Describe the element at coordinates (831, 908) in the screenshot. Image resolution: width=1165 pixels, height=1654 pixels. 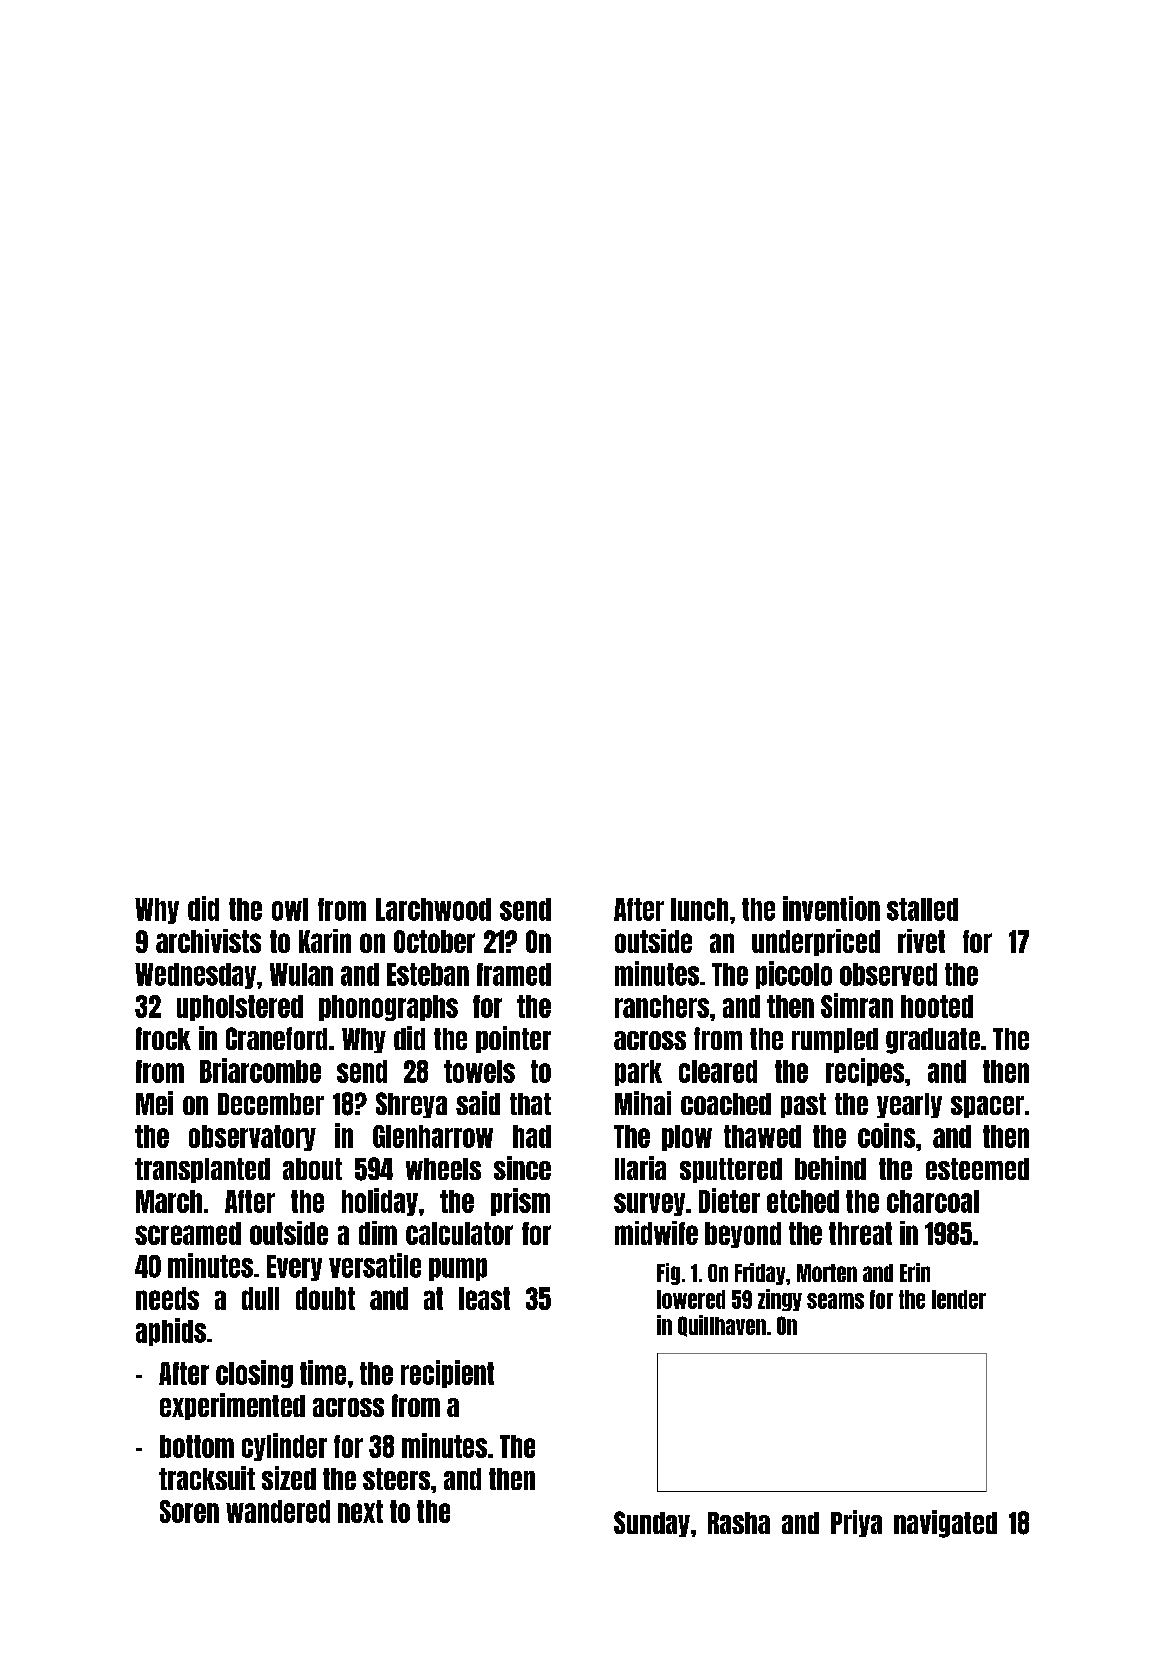
I see `invention` at that location.
